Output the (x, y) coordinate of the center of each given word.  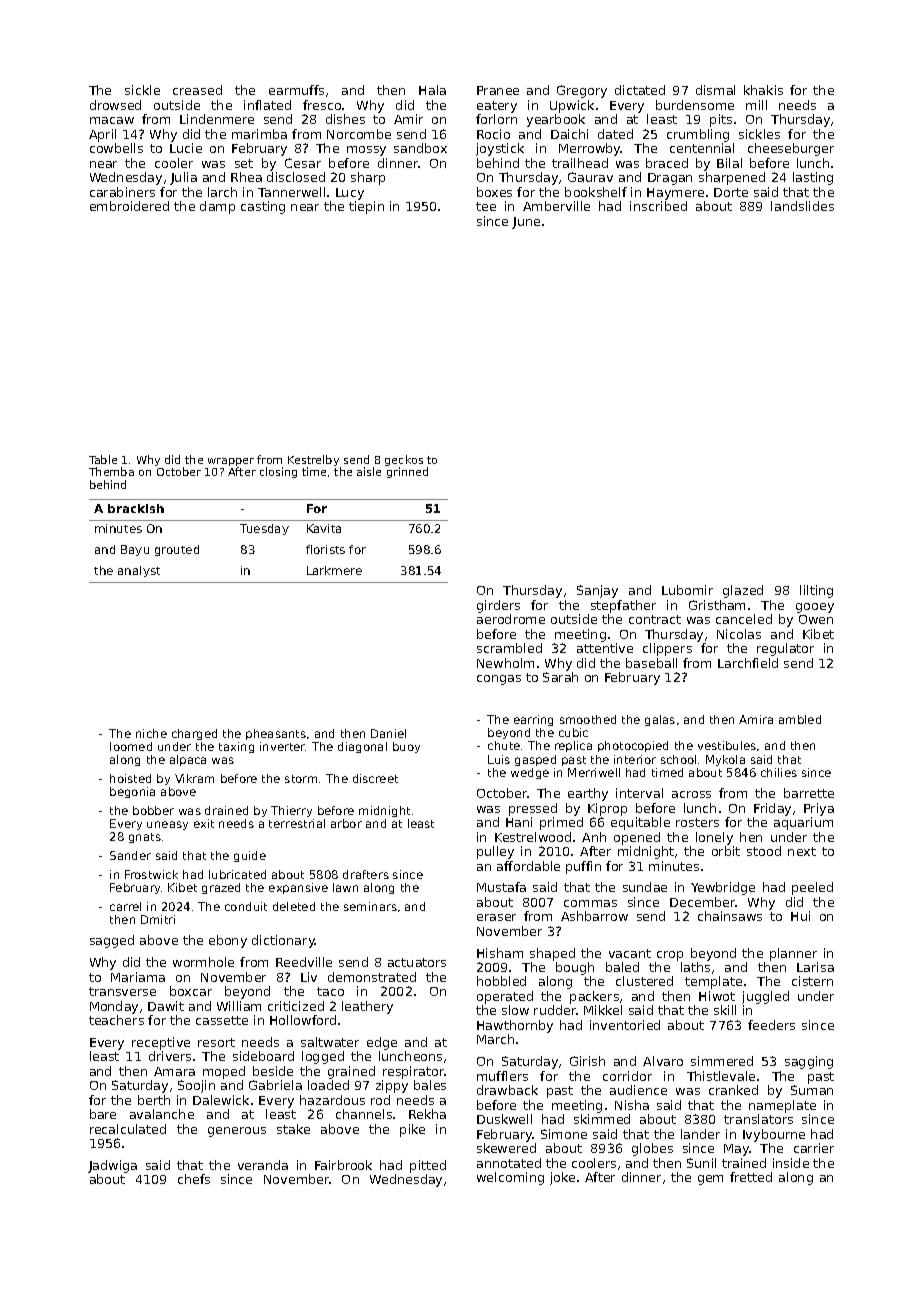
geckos (404, 460)
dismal (715, 90)
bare (103, 1114)
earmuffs (296, 90)
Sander (130, 855)
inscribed (658, 206)
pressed (533, 809)
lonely (714, 838)
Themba (111, 471)
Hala (432, 90)
